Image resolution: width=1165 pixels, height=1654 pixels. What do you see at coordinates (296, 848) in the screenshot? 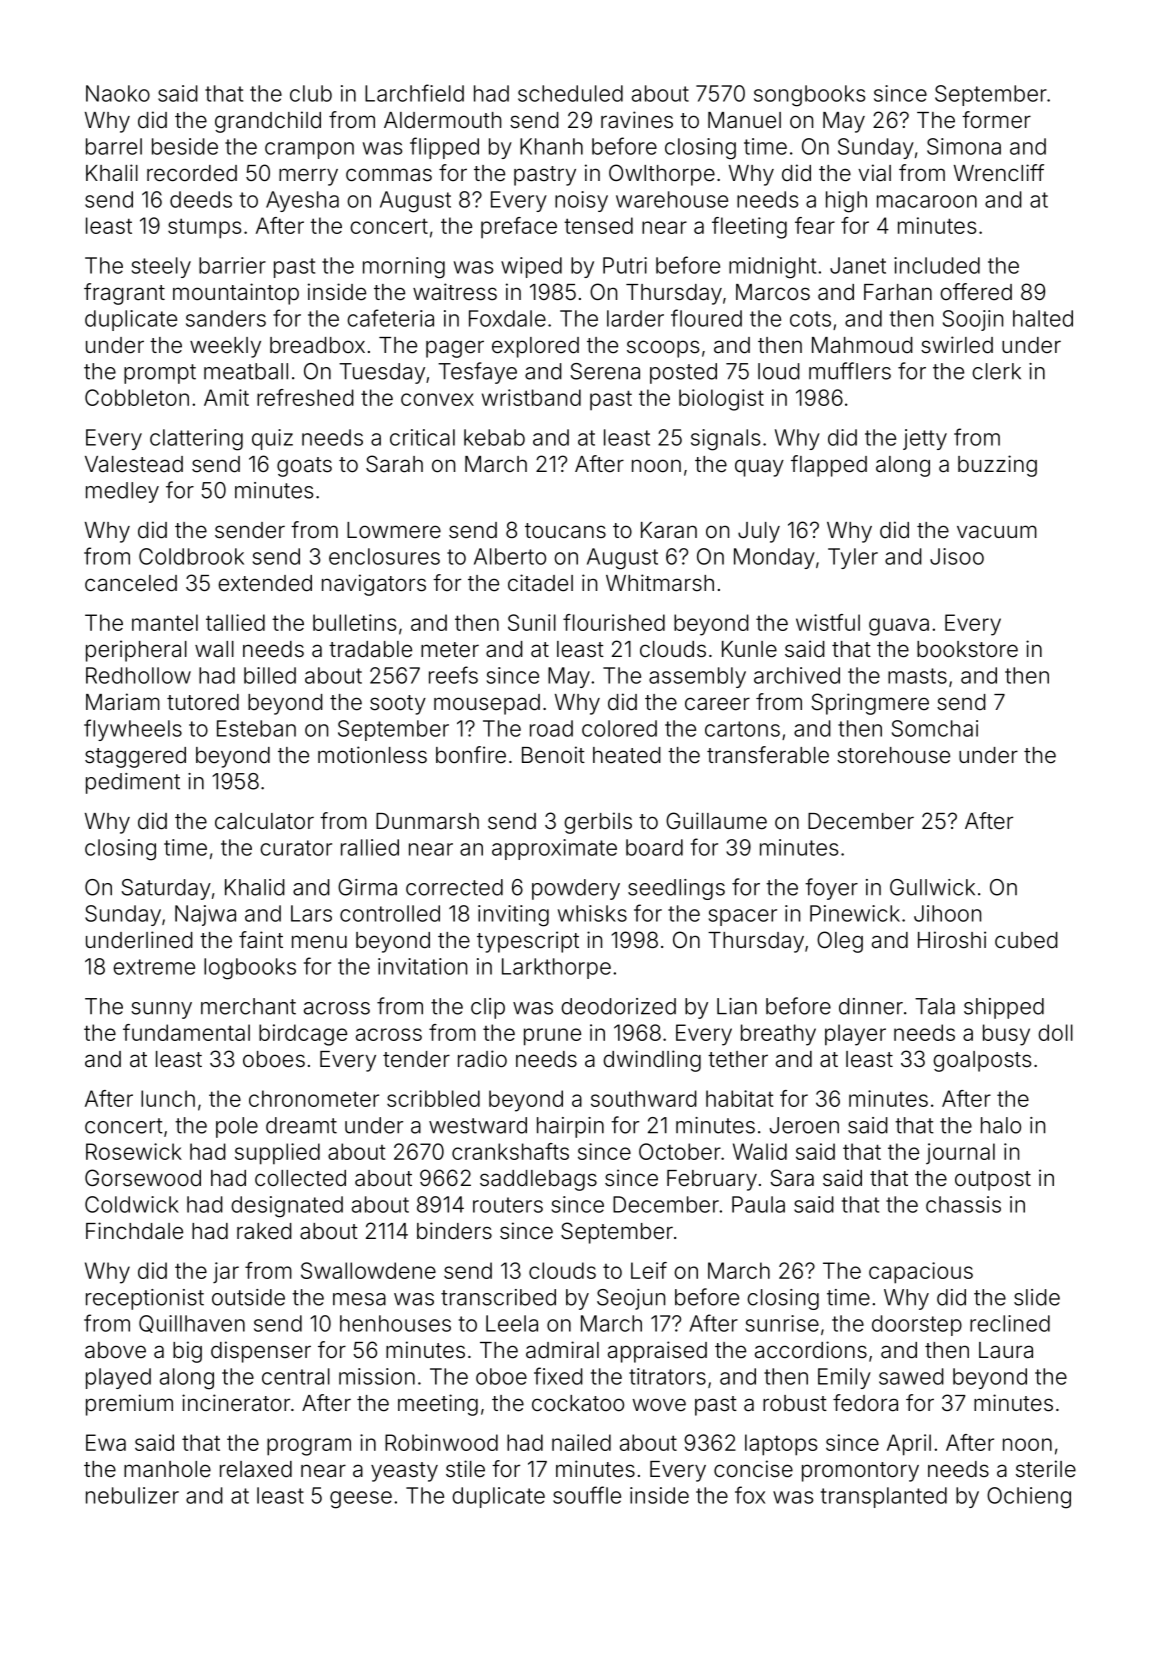
I see `curator` at bounding box center [296, 848].
